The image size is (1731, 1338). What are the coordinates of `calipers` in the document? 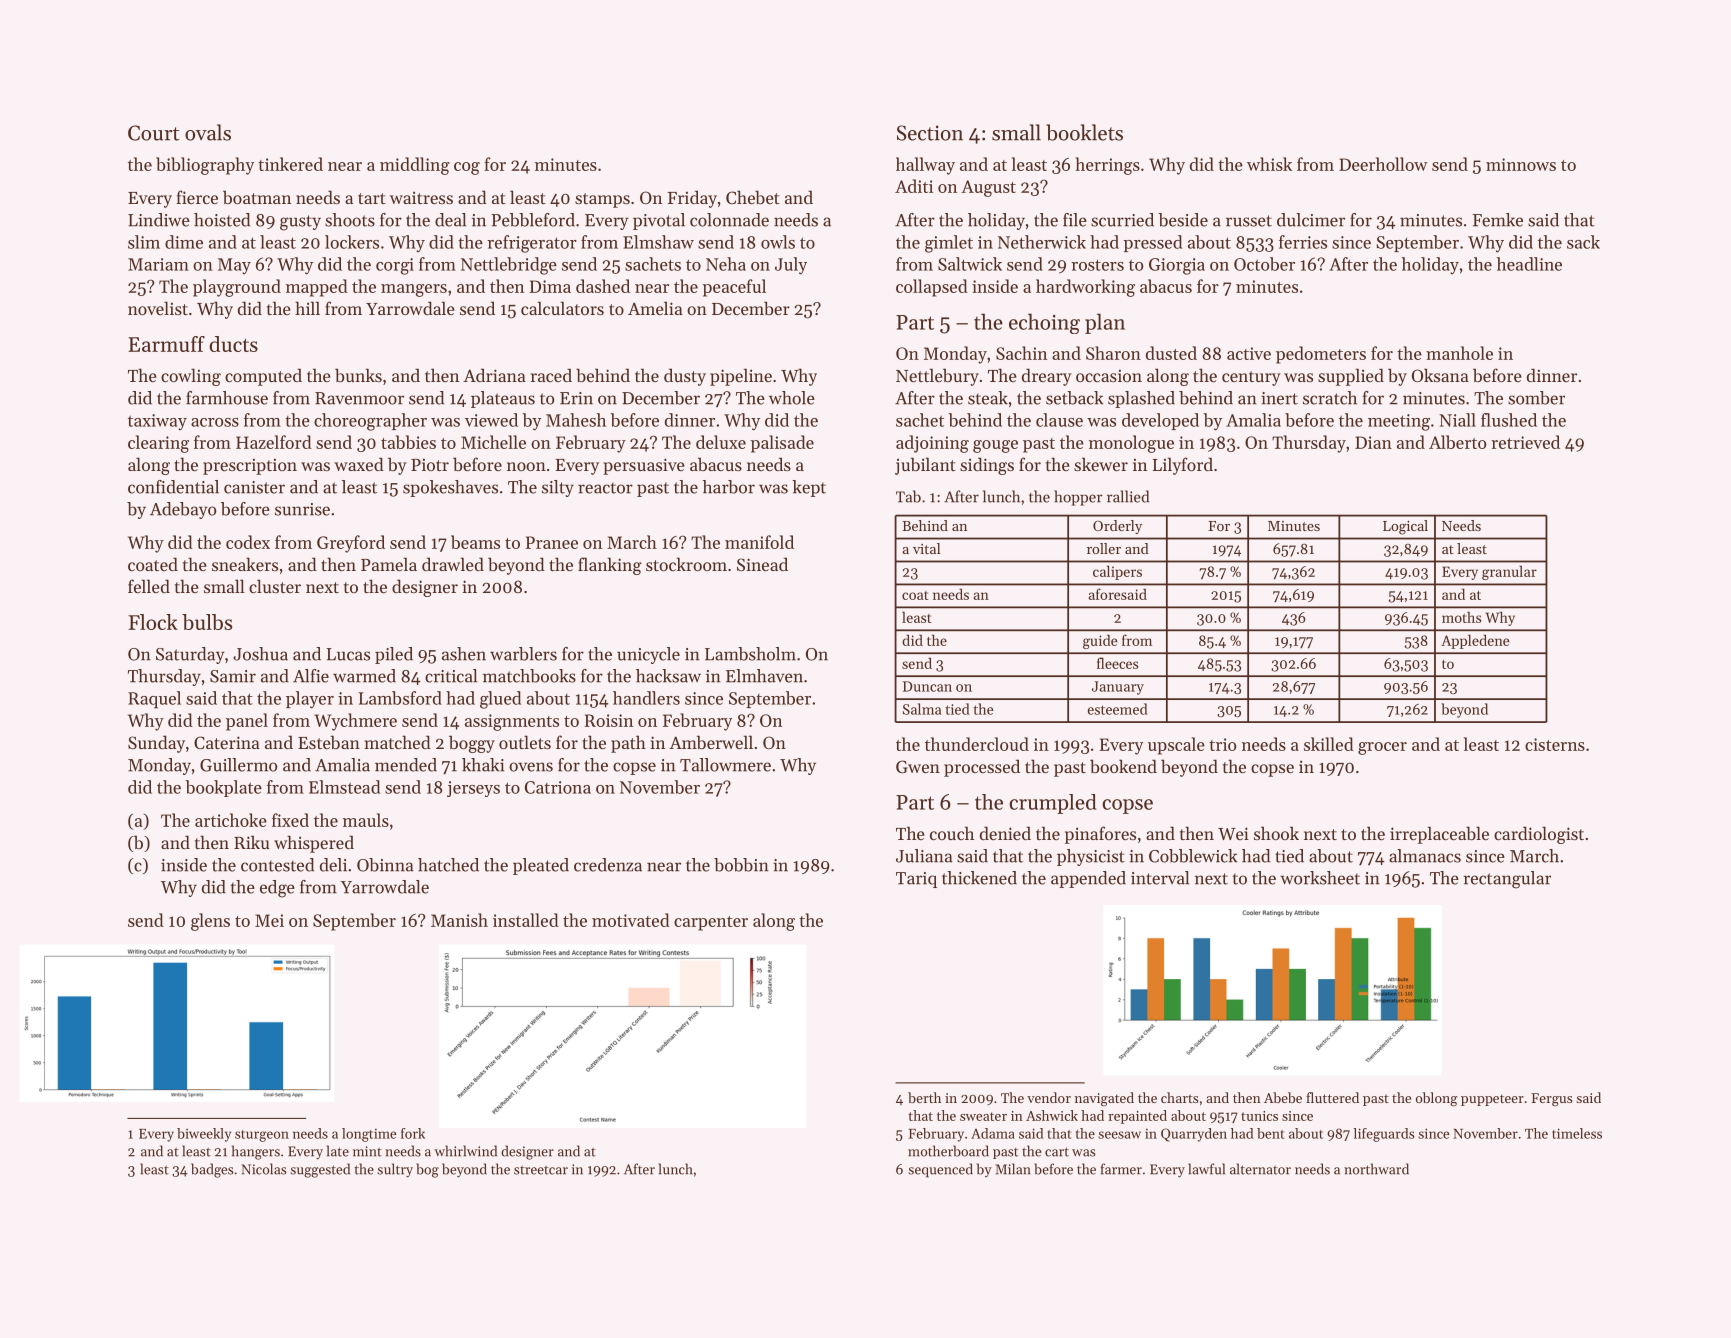 It's located at (1117, 572).
